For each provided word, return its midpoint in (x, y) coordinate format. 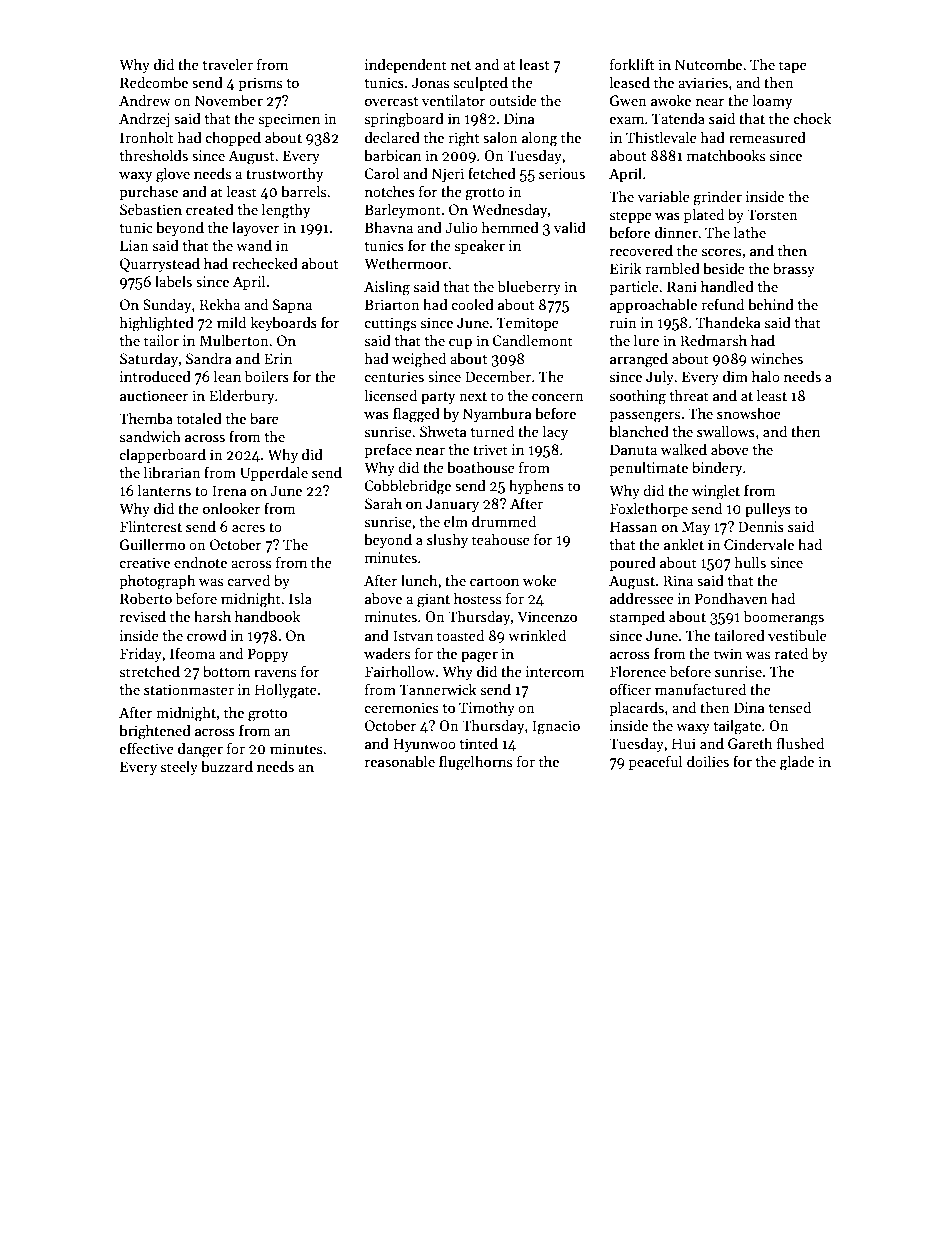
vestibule (797, 635)
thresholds (153, 155)
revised (143, 616)
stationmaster (189, 689)
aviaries (703, 82)
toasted (460, 635)
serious (562, 173)
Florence (638, 671)
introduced (155, 376)
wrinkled (537, 635)
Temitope (528, 324)
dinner (676, 232)
